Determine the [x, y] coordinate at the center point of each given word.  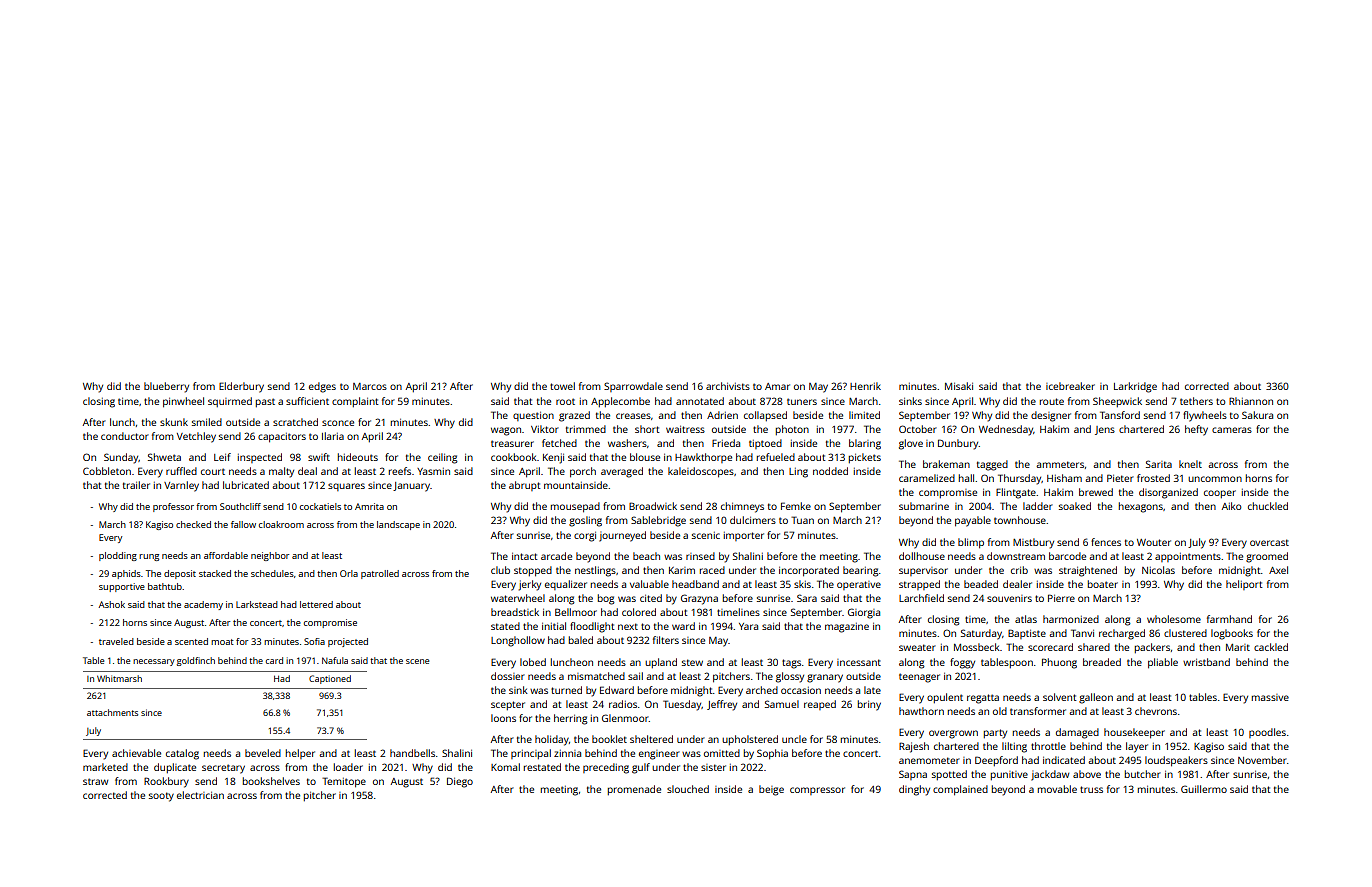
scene [417, 661]
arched [762, 690]
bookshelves [271, 781]
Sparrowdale [633, 387]
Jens [1105, 430]
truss [1091, 789]
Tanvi [1082, 633]
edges [322, 387]
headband [695, 584]
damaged [1077, 733]
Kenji [553, 458]
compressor [817, 791]
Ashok [112, 604]
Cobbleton [107, 471]
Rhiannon [1251, 401]
